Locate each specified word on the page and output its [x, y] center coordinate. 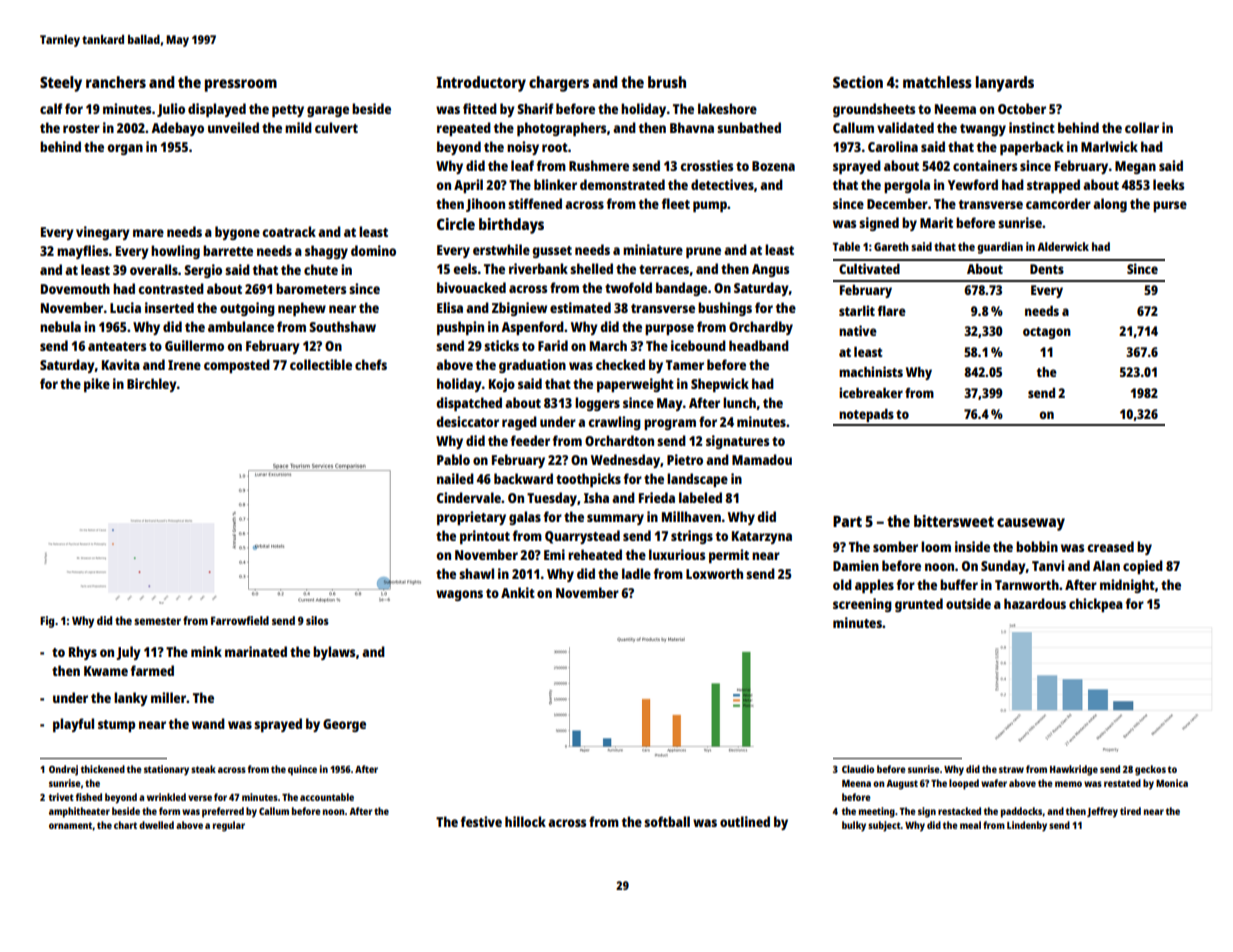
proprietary [471, 518]
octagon [1047, 333]
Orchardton [619, 440]
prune [703, 252]
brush [667, 82]
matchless [937, 82]
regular [229, 826]
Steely [61, 84]
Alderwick [1063, 246]
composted [237, 366]
